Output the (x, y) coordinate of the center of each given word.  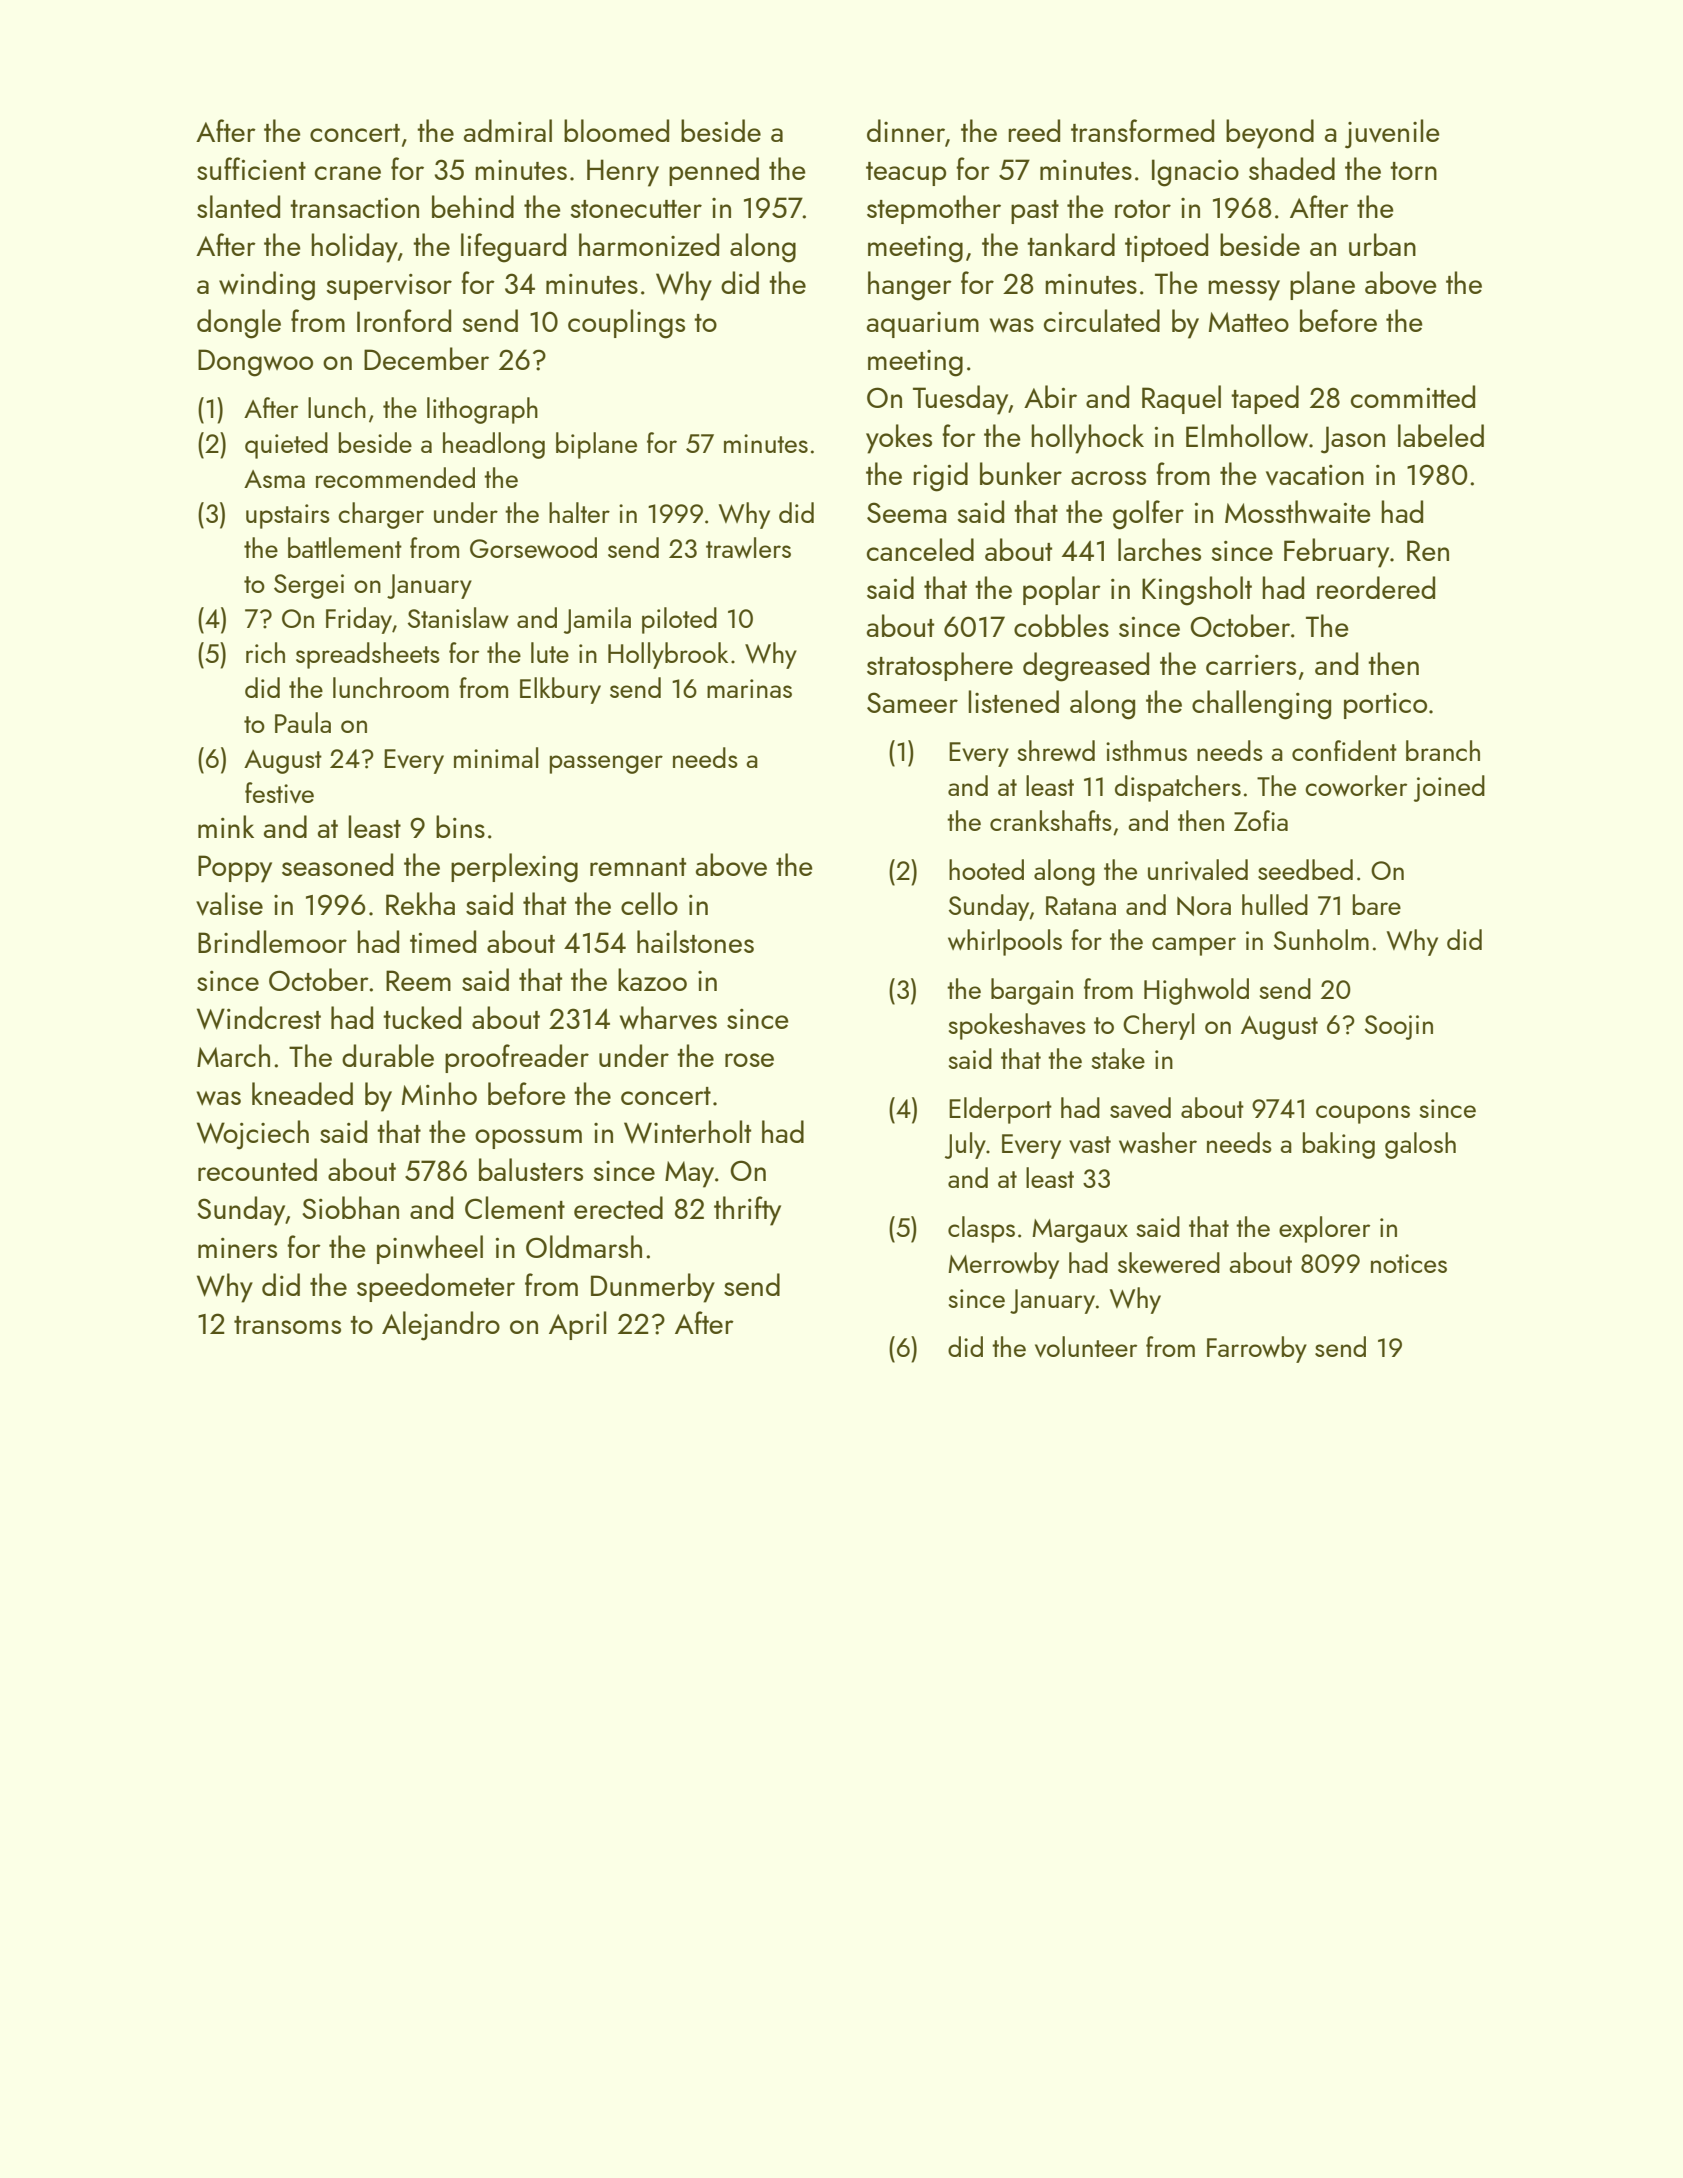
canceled (920, 549)
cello (649, 903)
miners (237, 1248)
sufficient (251, 168)
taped (1265, 399)
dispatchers (1178, 788)
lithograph (482, 410)
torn (1413, 171)
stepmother (934, 209)
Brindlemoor (272, 941)
